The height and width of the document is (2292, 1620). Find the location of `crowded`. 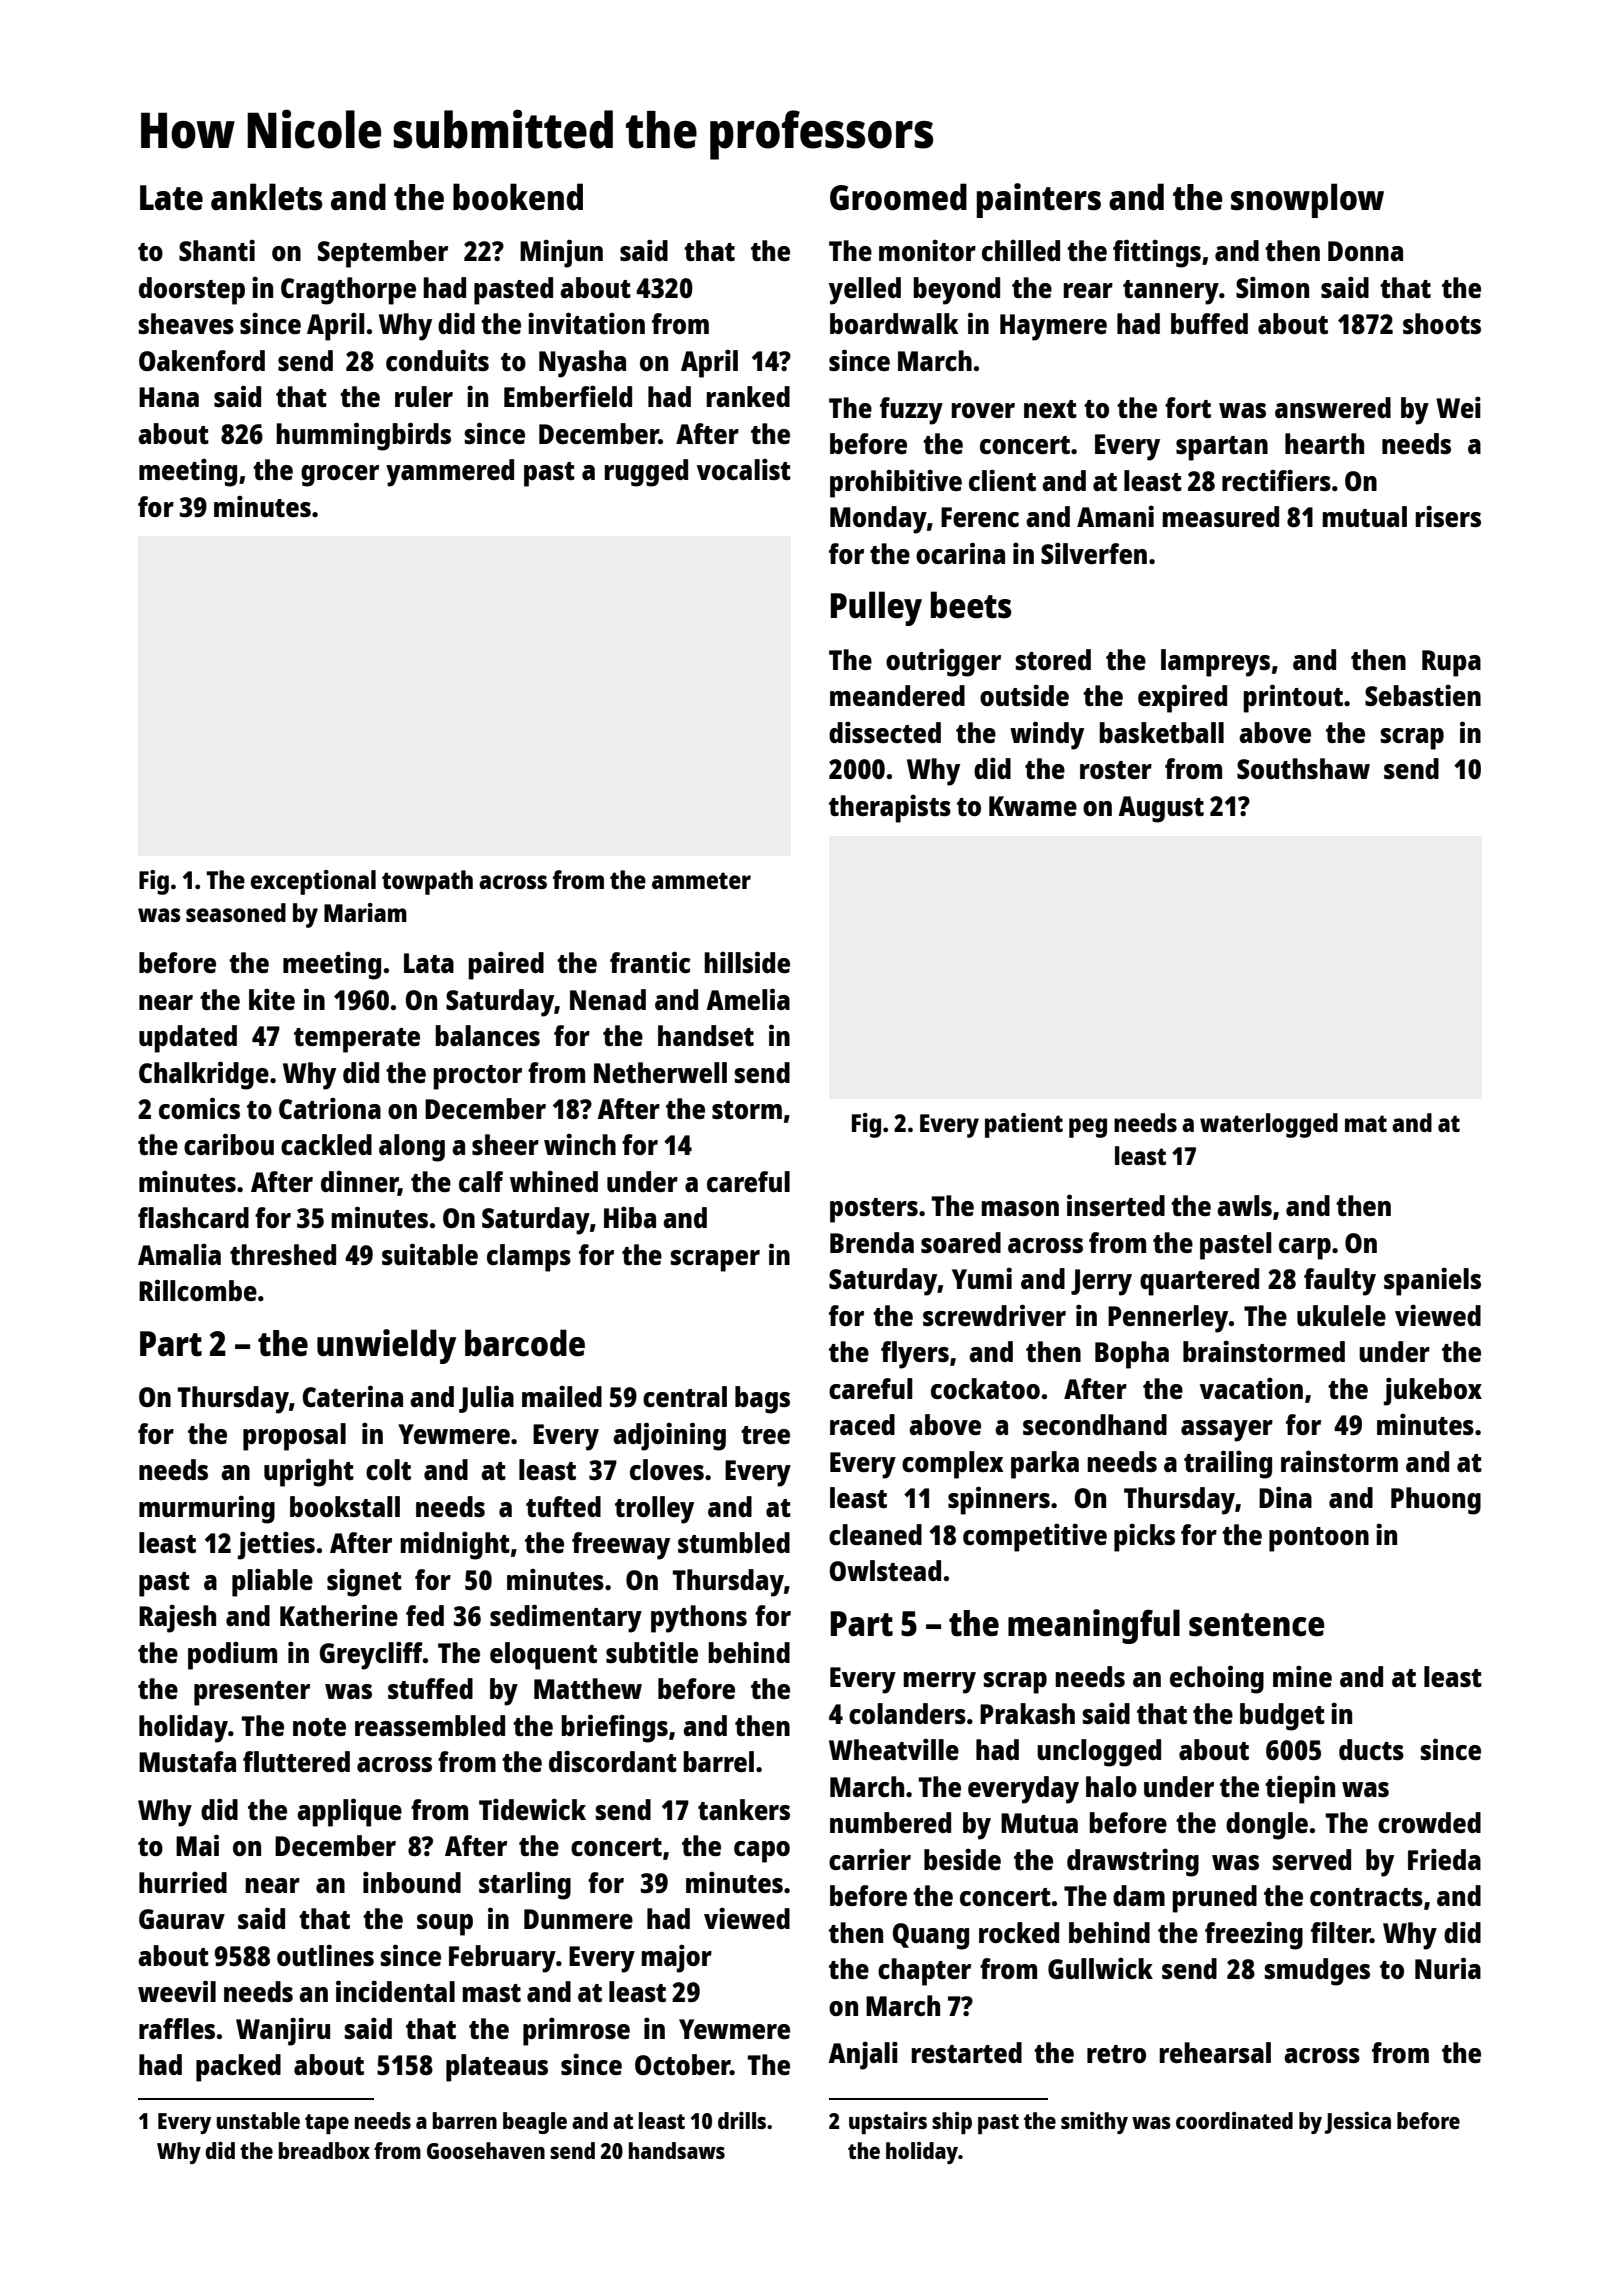

crowded is located at coordinates (1429, 1822).
